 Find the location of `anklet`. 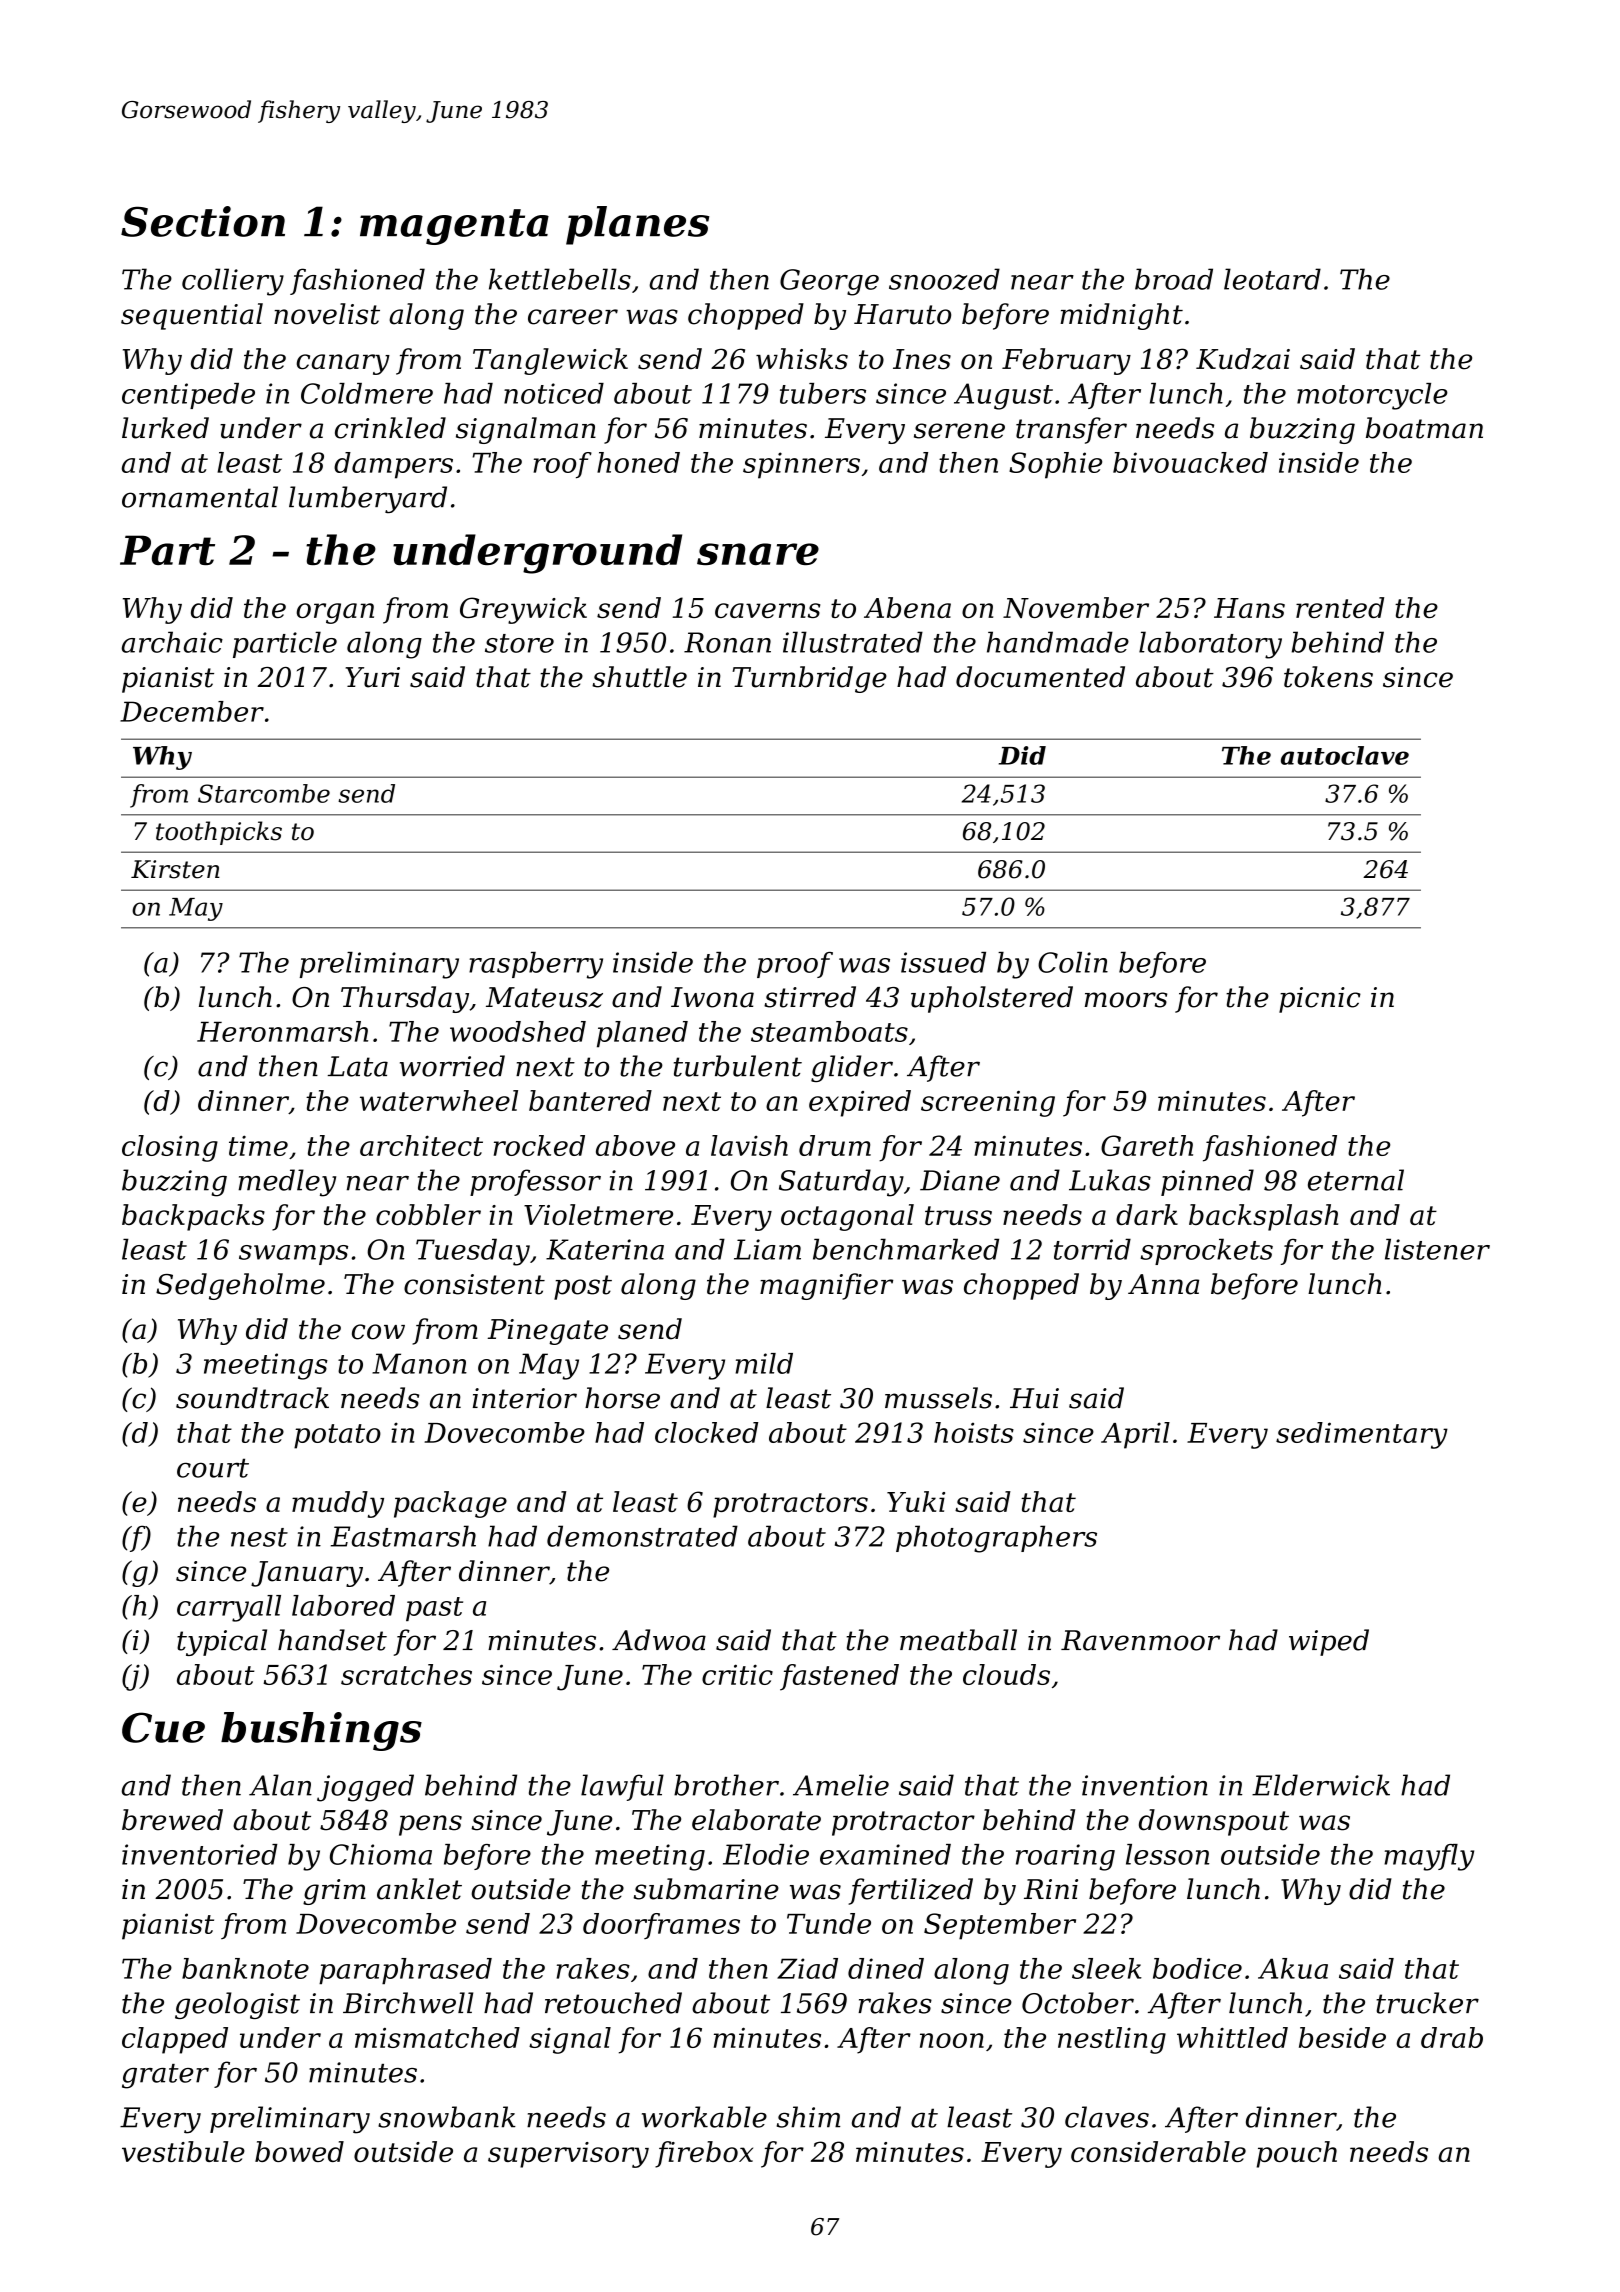

anklet is located at coordinates (419, 1889).
